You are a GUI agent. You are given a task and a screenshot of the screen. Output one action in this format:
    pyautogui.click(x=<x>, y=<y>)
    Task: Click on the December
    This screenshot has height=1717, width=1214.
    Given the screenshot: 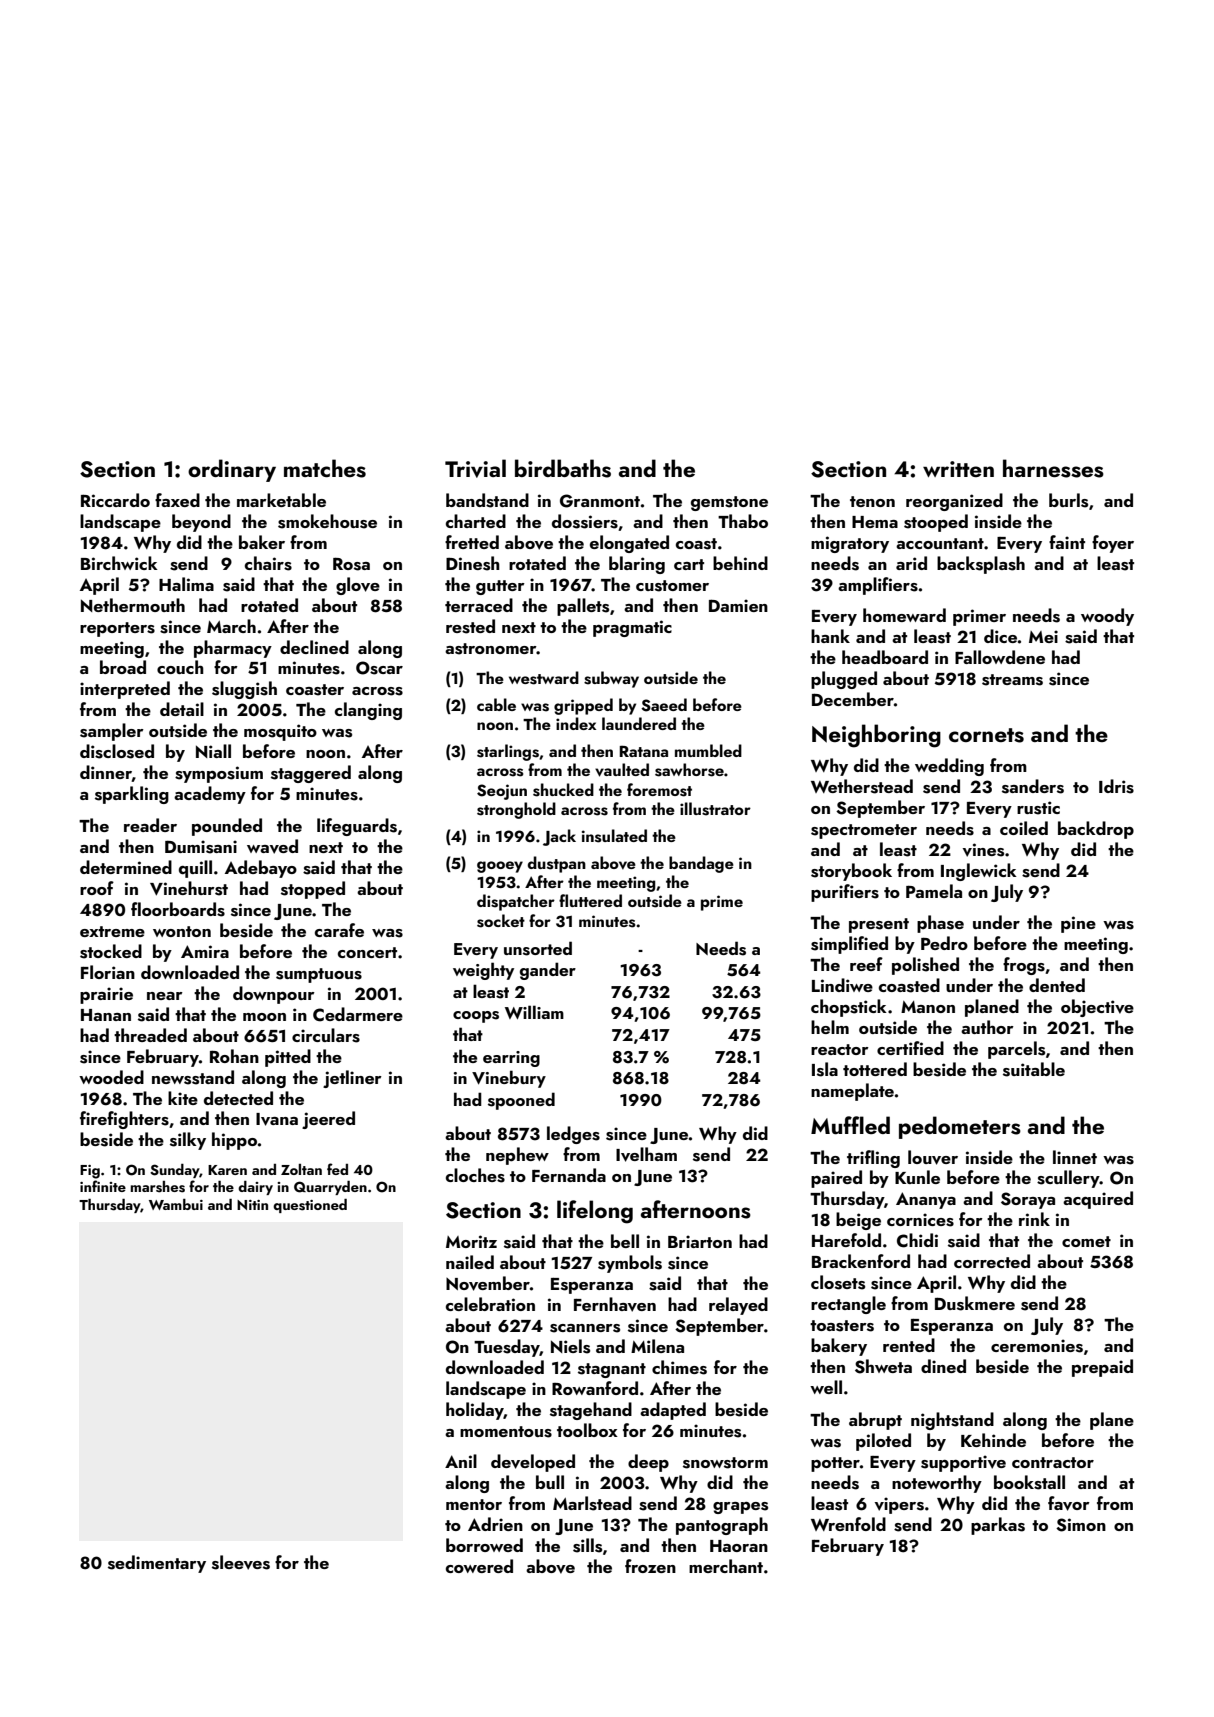 What is the action you would take?
    pyautogui.click(x=853, y=699)
